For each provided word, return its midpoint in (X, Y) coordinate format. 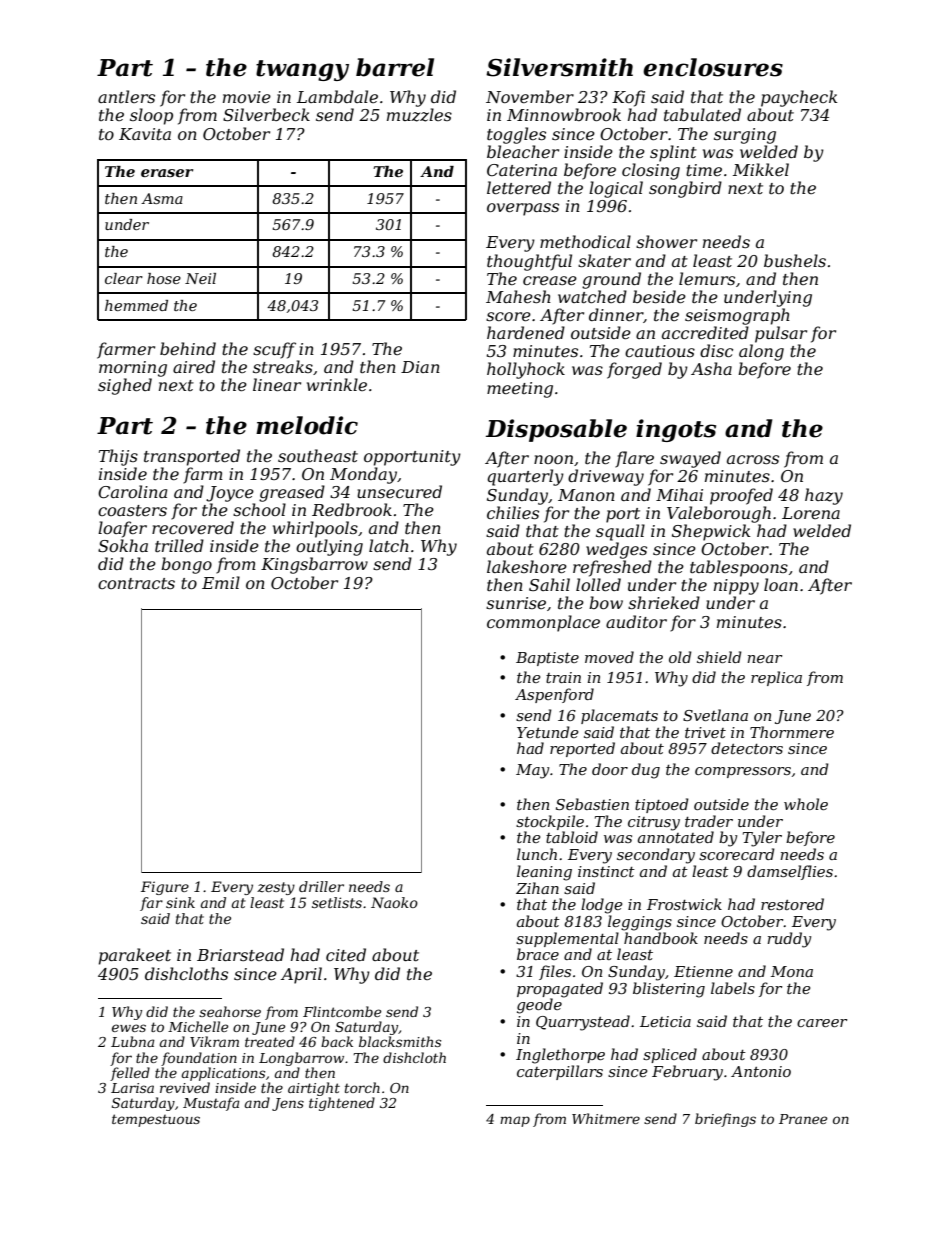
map (515, 1121)
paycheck (799, 98)
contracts (136, 583)
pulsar (781, 334)
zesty (276, 888)
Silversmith (559, 67)
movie (247, 97)
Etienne (703, 971)
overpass (523, 209)
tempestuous (156, 1120)
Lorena (811, 513)
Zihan (537, 888)
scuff (274, 350)
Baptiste (547, 659)
